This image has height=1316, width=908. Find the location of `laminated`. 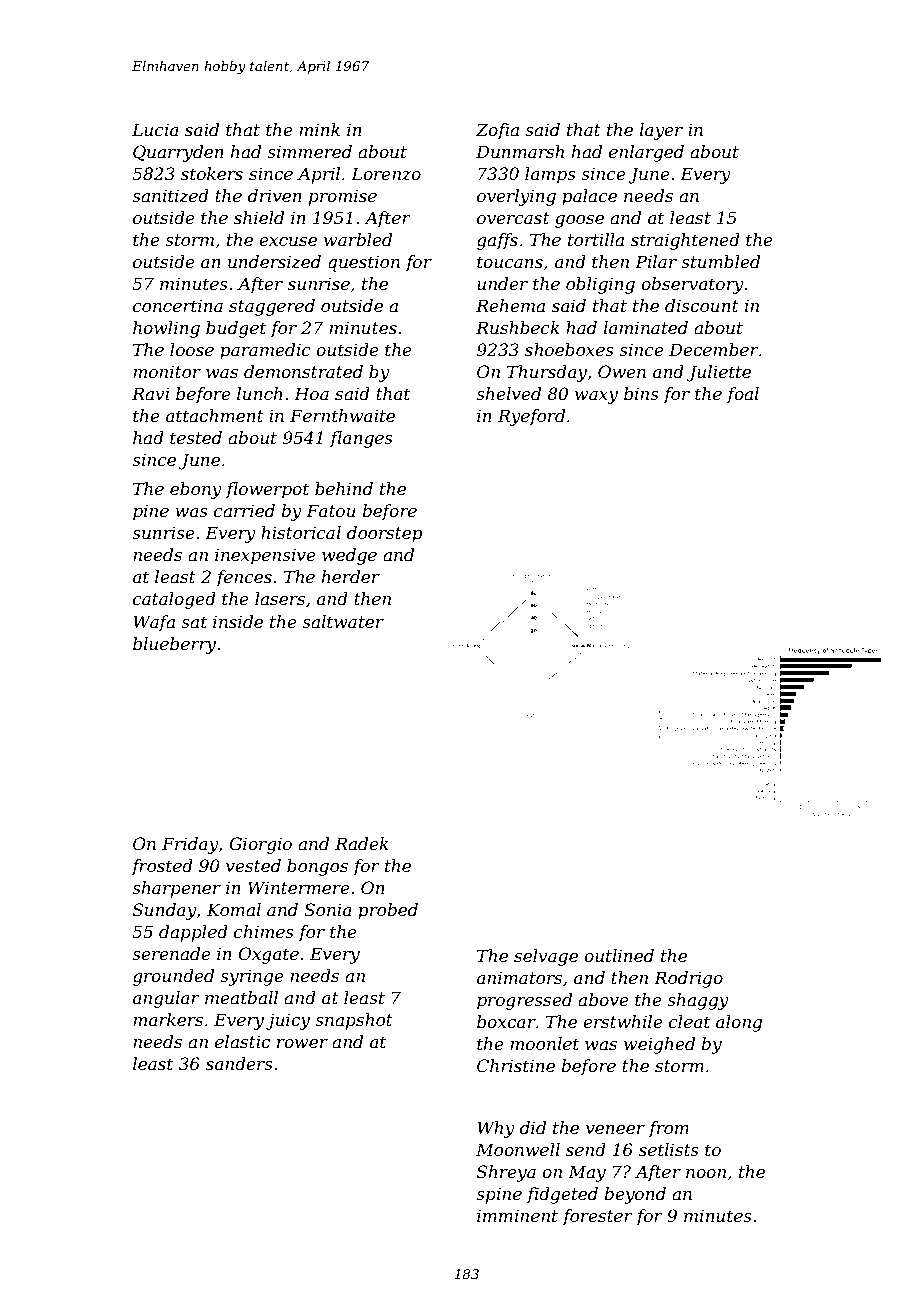

laminated is located at coordinates (645, 327).
